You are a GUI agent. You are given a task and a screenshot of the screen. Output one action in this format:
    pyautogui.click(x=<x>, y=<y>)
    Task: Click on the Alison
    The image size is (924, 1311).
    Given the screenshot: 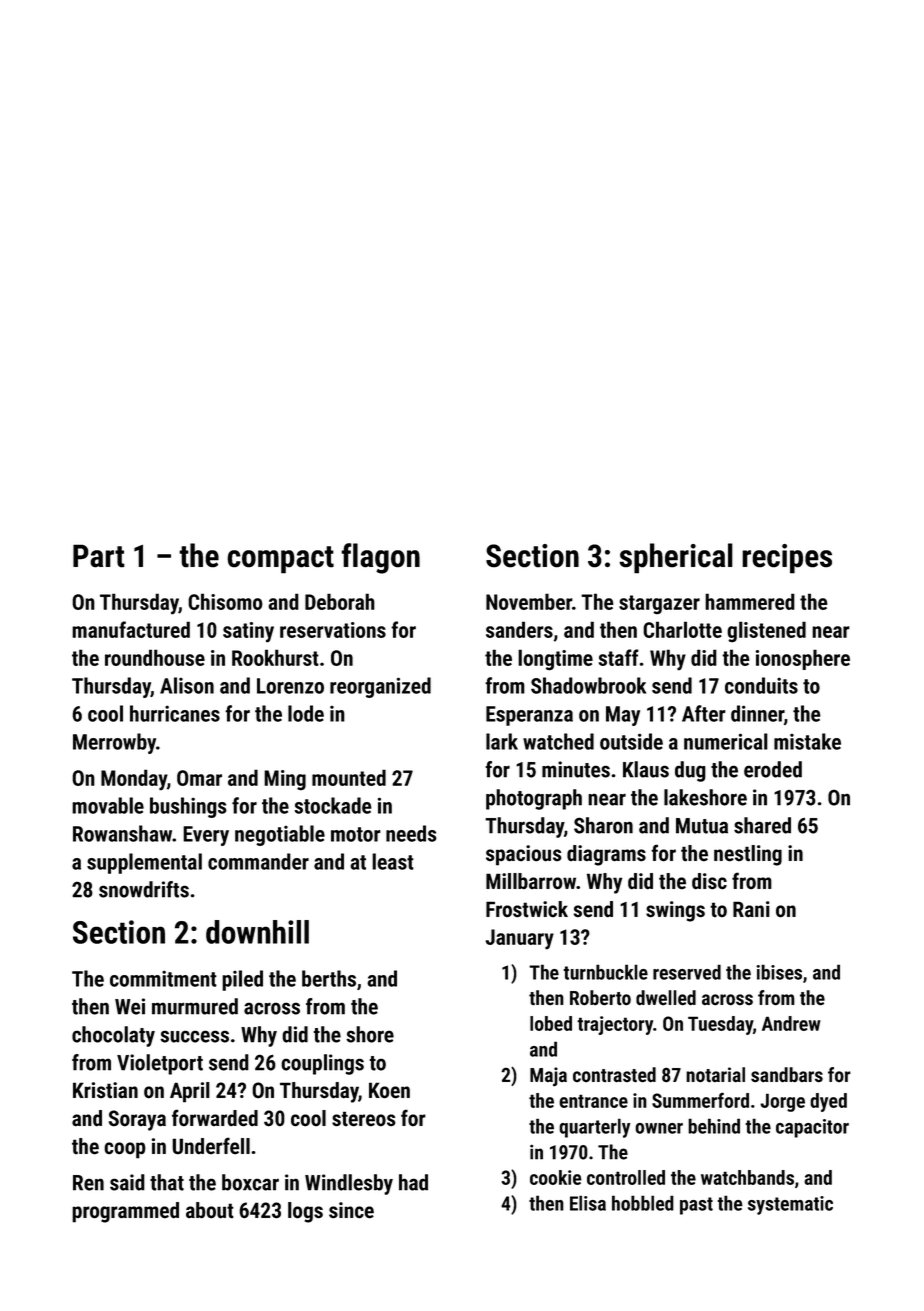 What is the action you would take?
    pyautogui.click(x=187, y=685)
